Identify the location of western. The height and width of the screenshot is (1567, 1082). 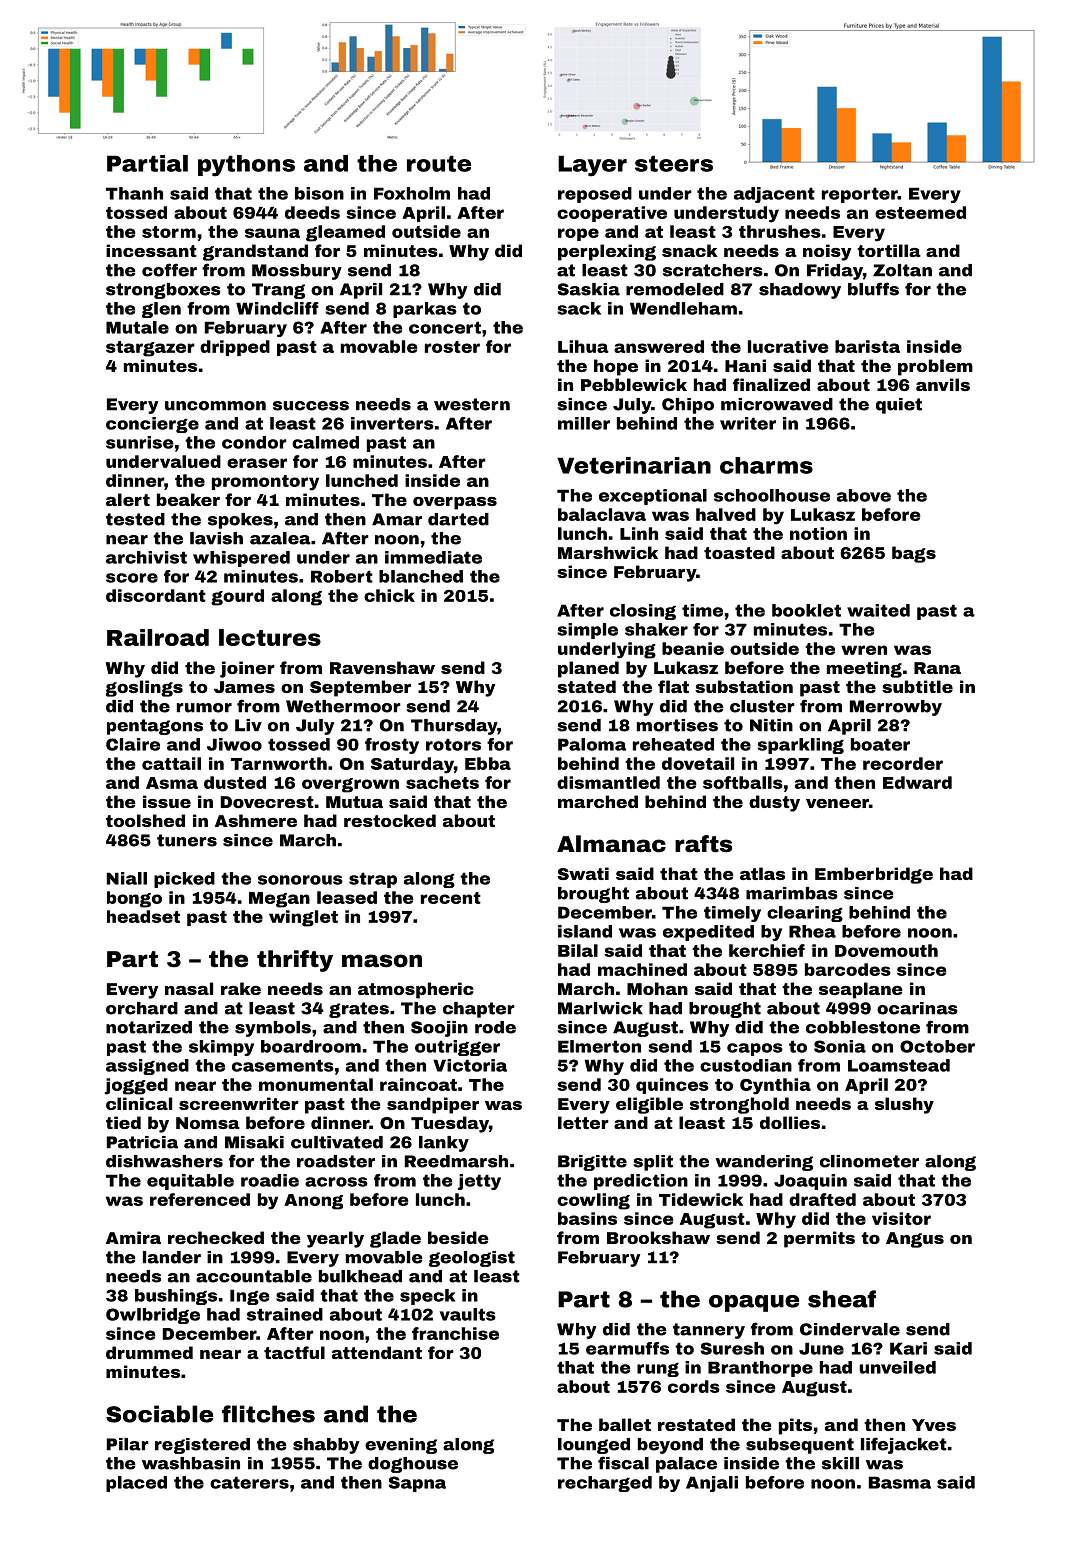
(472, 404).
